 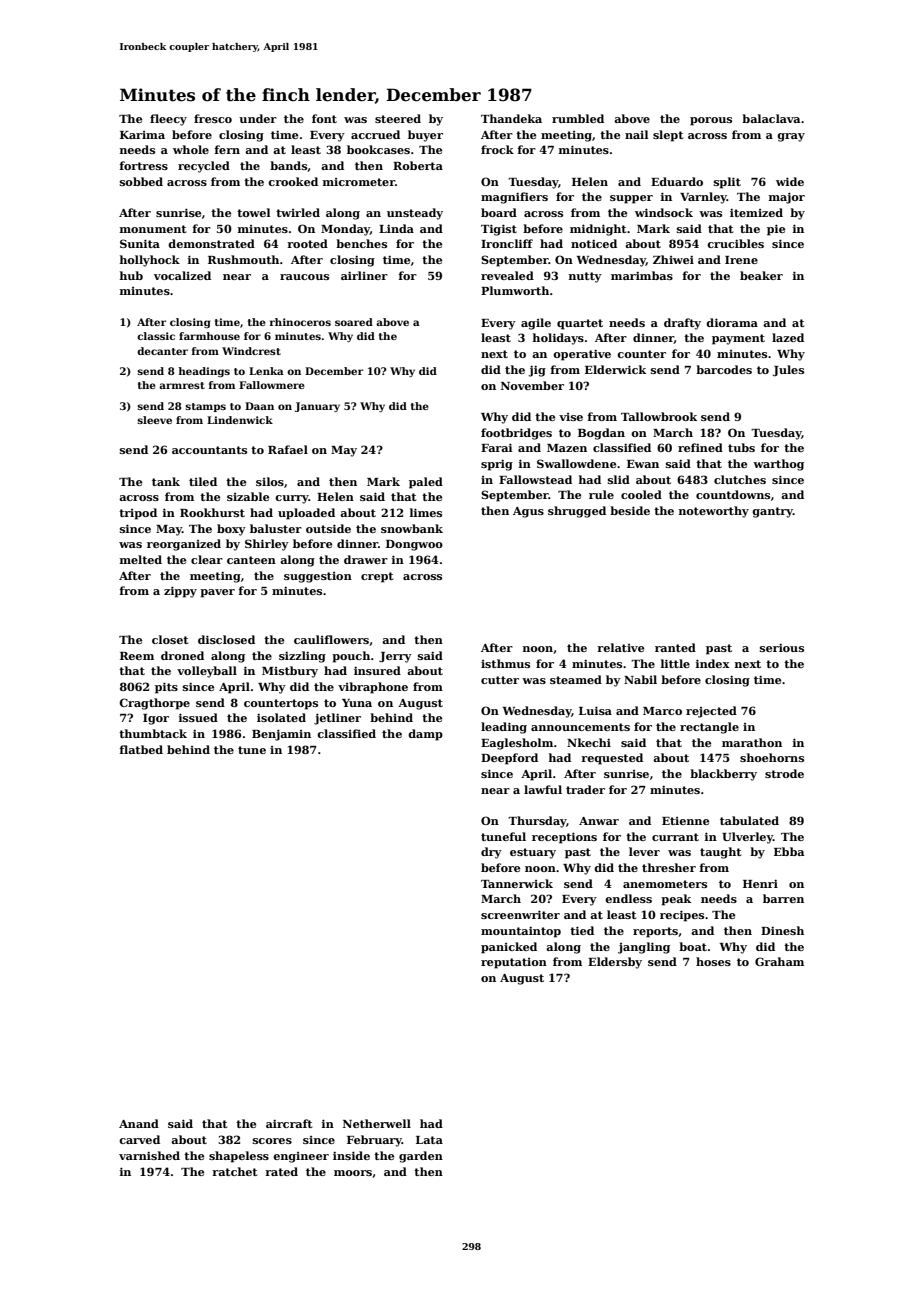 I want to click on issued, so click(x=198, y=717).
